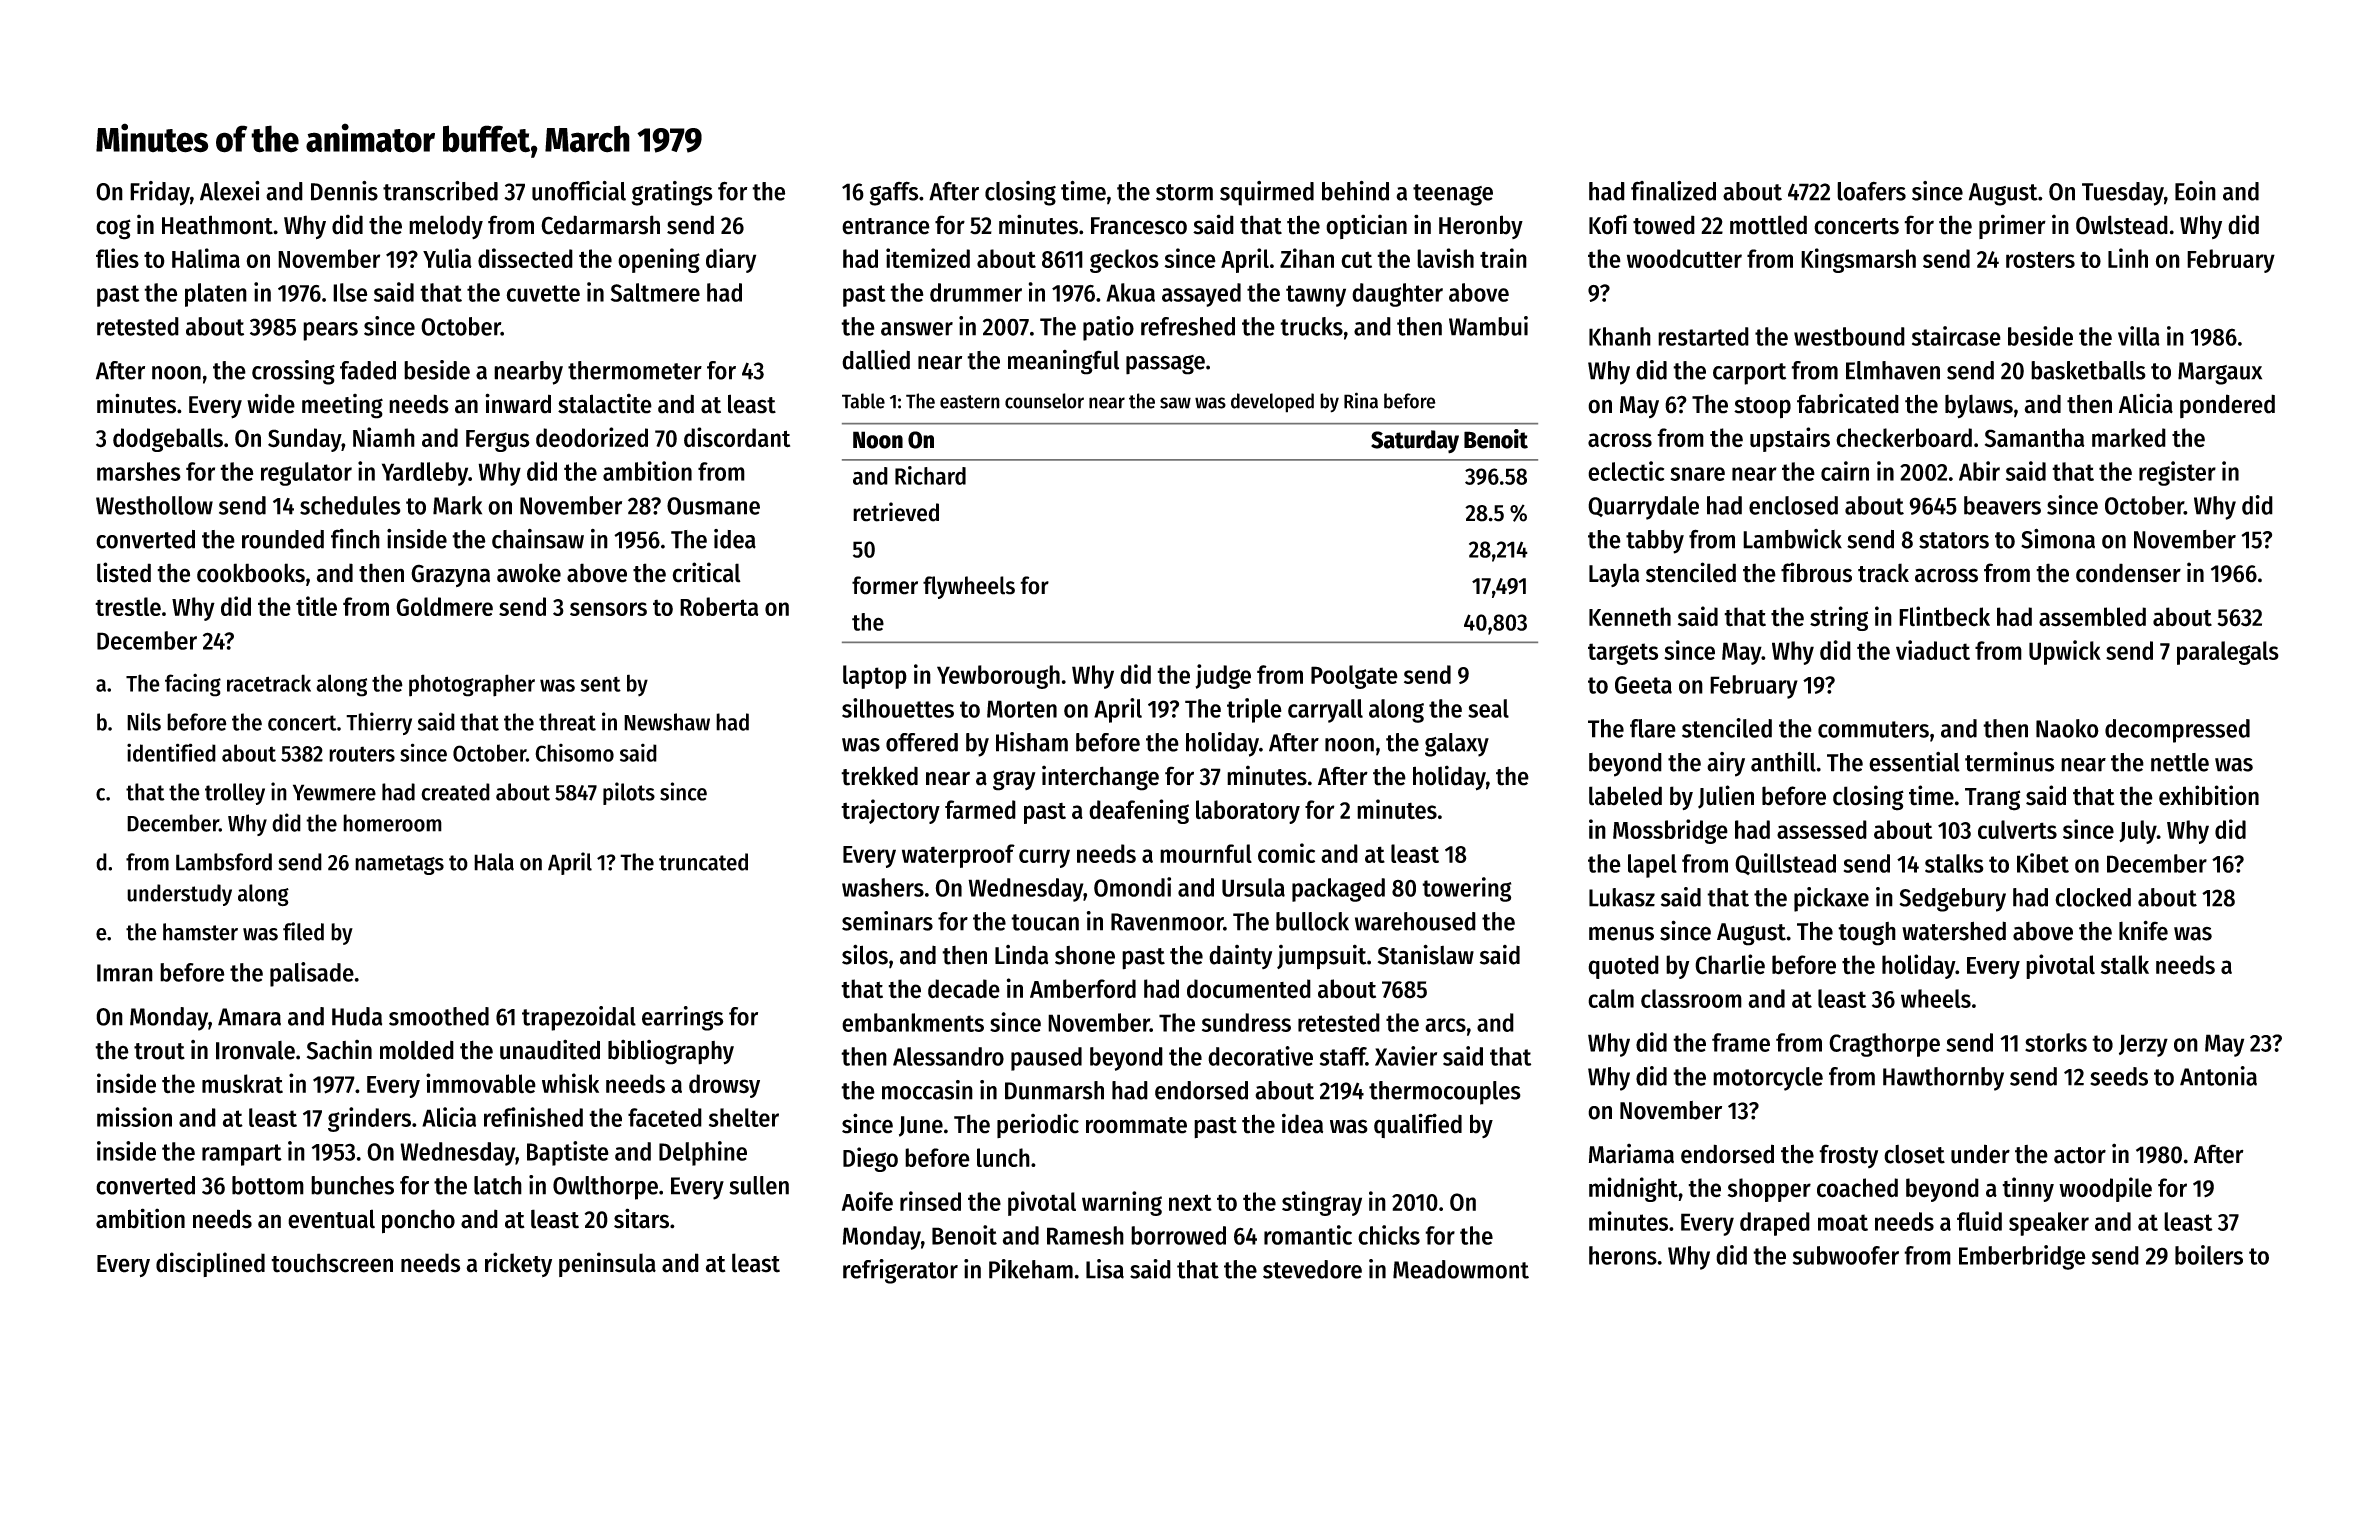  I want to click on photographer, so click(472, 685).
